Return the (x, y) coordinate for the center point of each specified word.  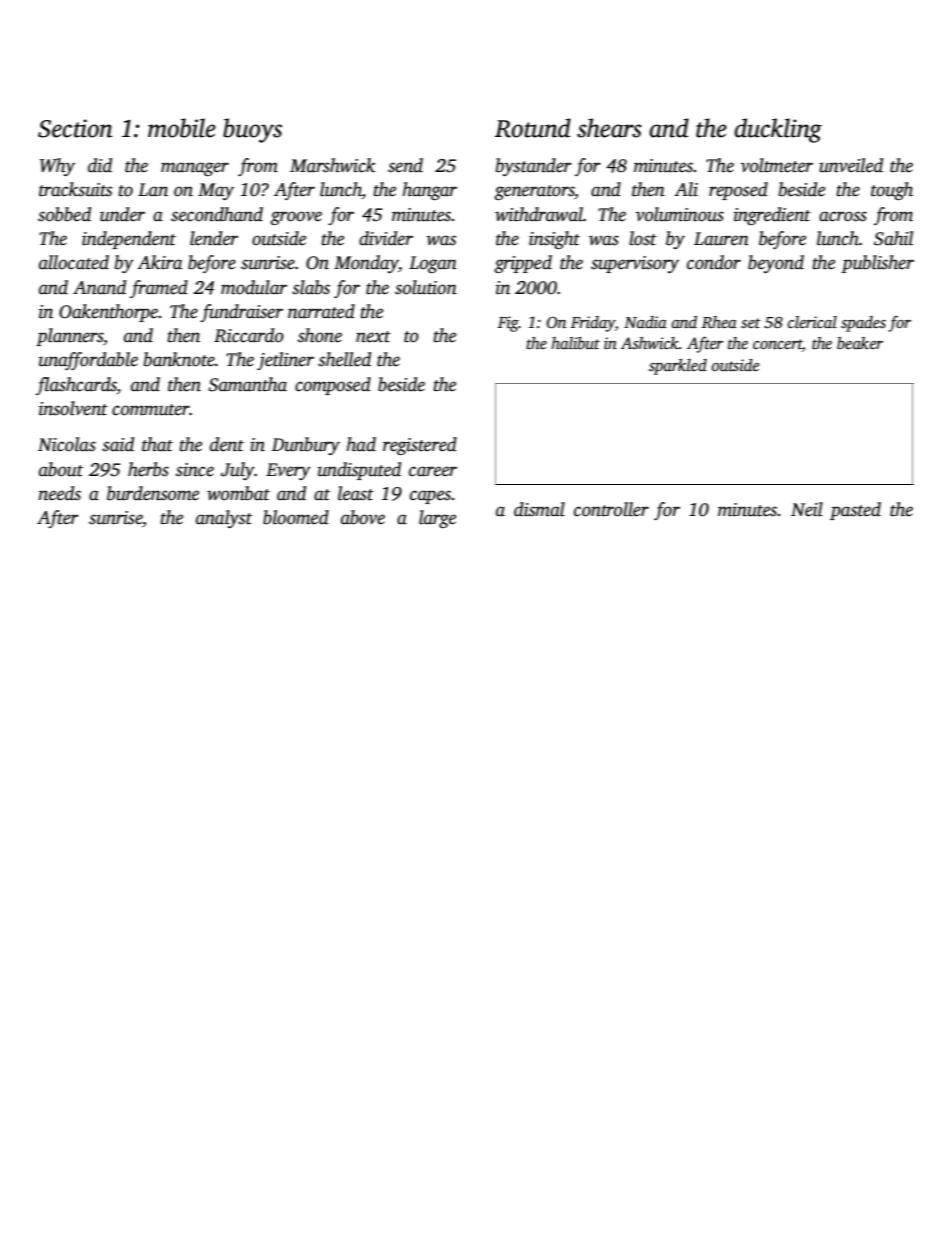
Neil (807, 509)
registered (420, 446)
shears (609, 128)
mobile (182, 128)
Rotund (533, 128)
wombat (238, 493)
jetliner (285, 361)
